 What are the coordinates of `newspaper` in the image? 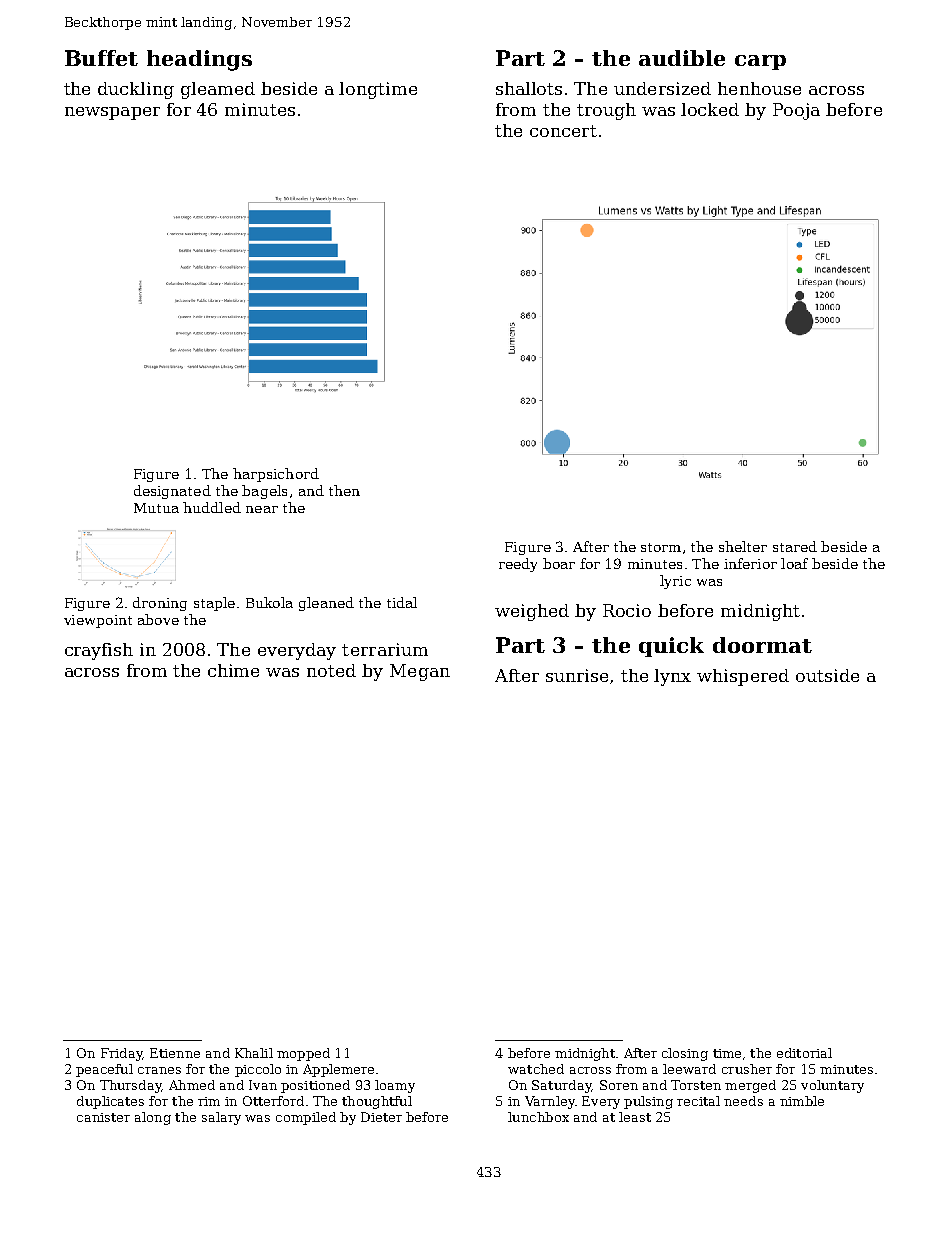 It's located at (112, 113).
